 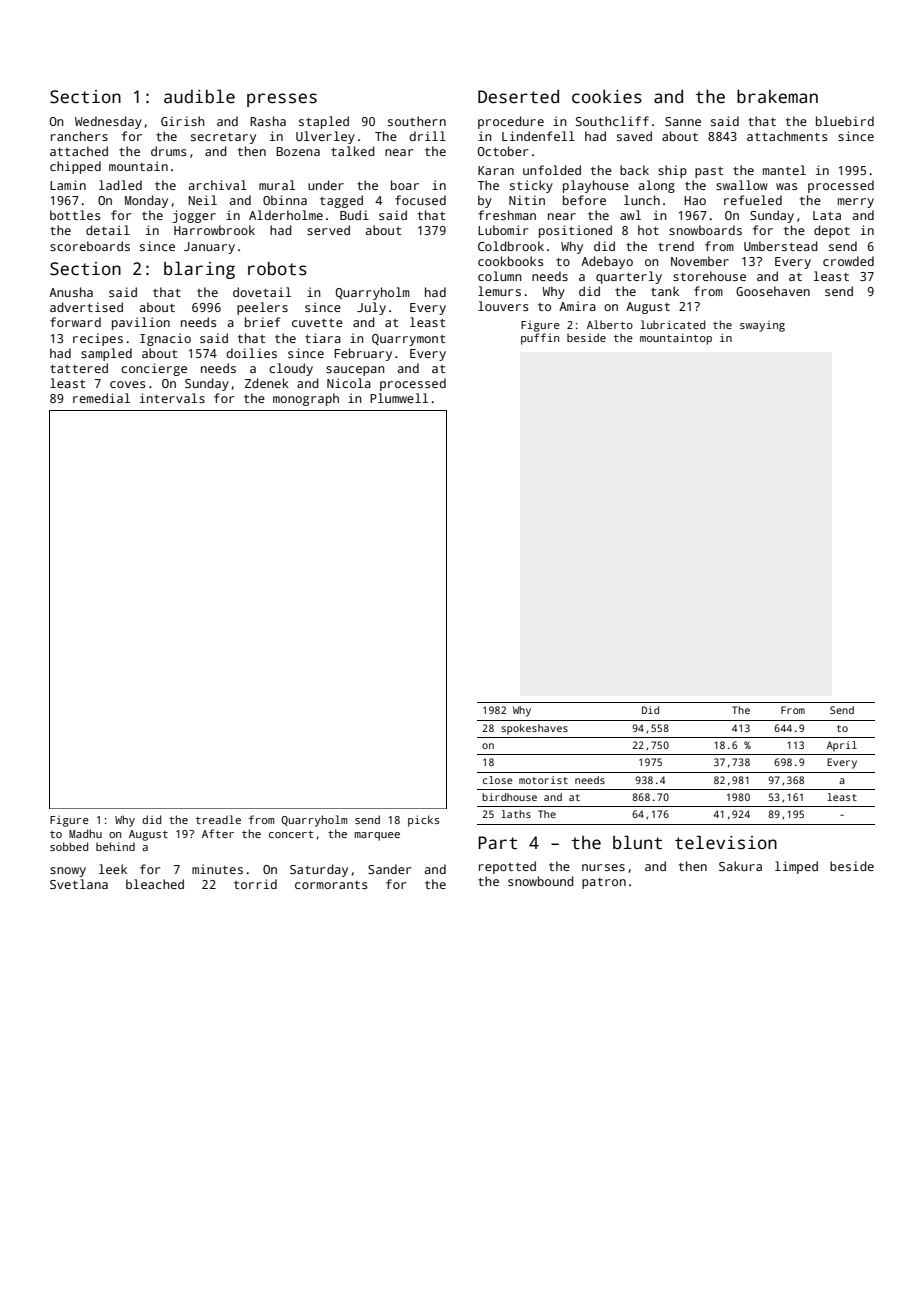 What do you see at coordinates (777, 97) in the image?
I see `brakeman` at bounding box center [777, 97].
